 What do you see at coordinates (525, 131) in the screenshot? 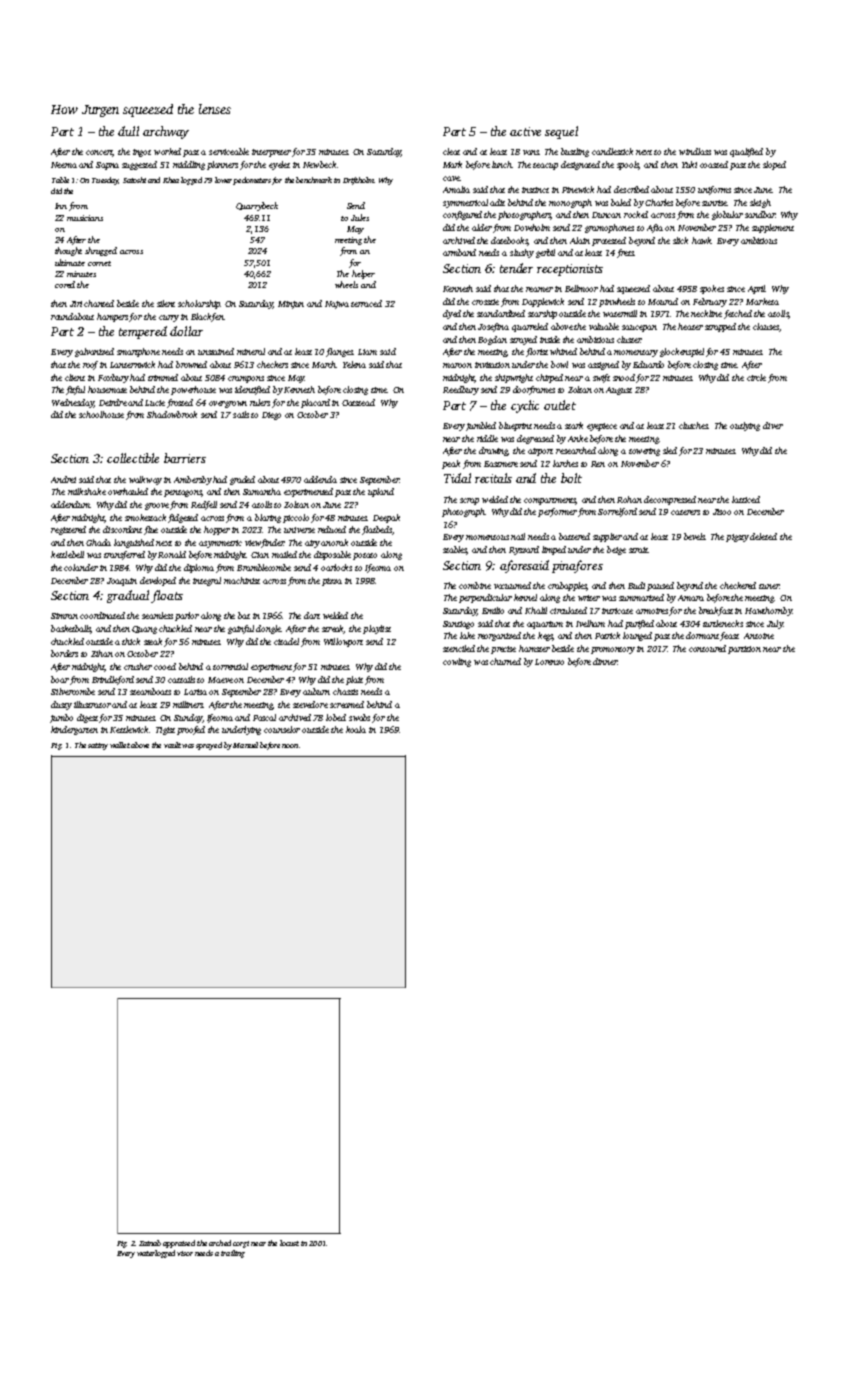
I see `active` at bounding box center [525, 131].
